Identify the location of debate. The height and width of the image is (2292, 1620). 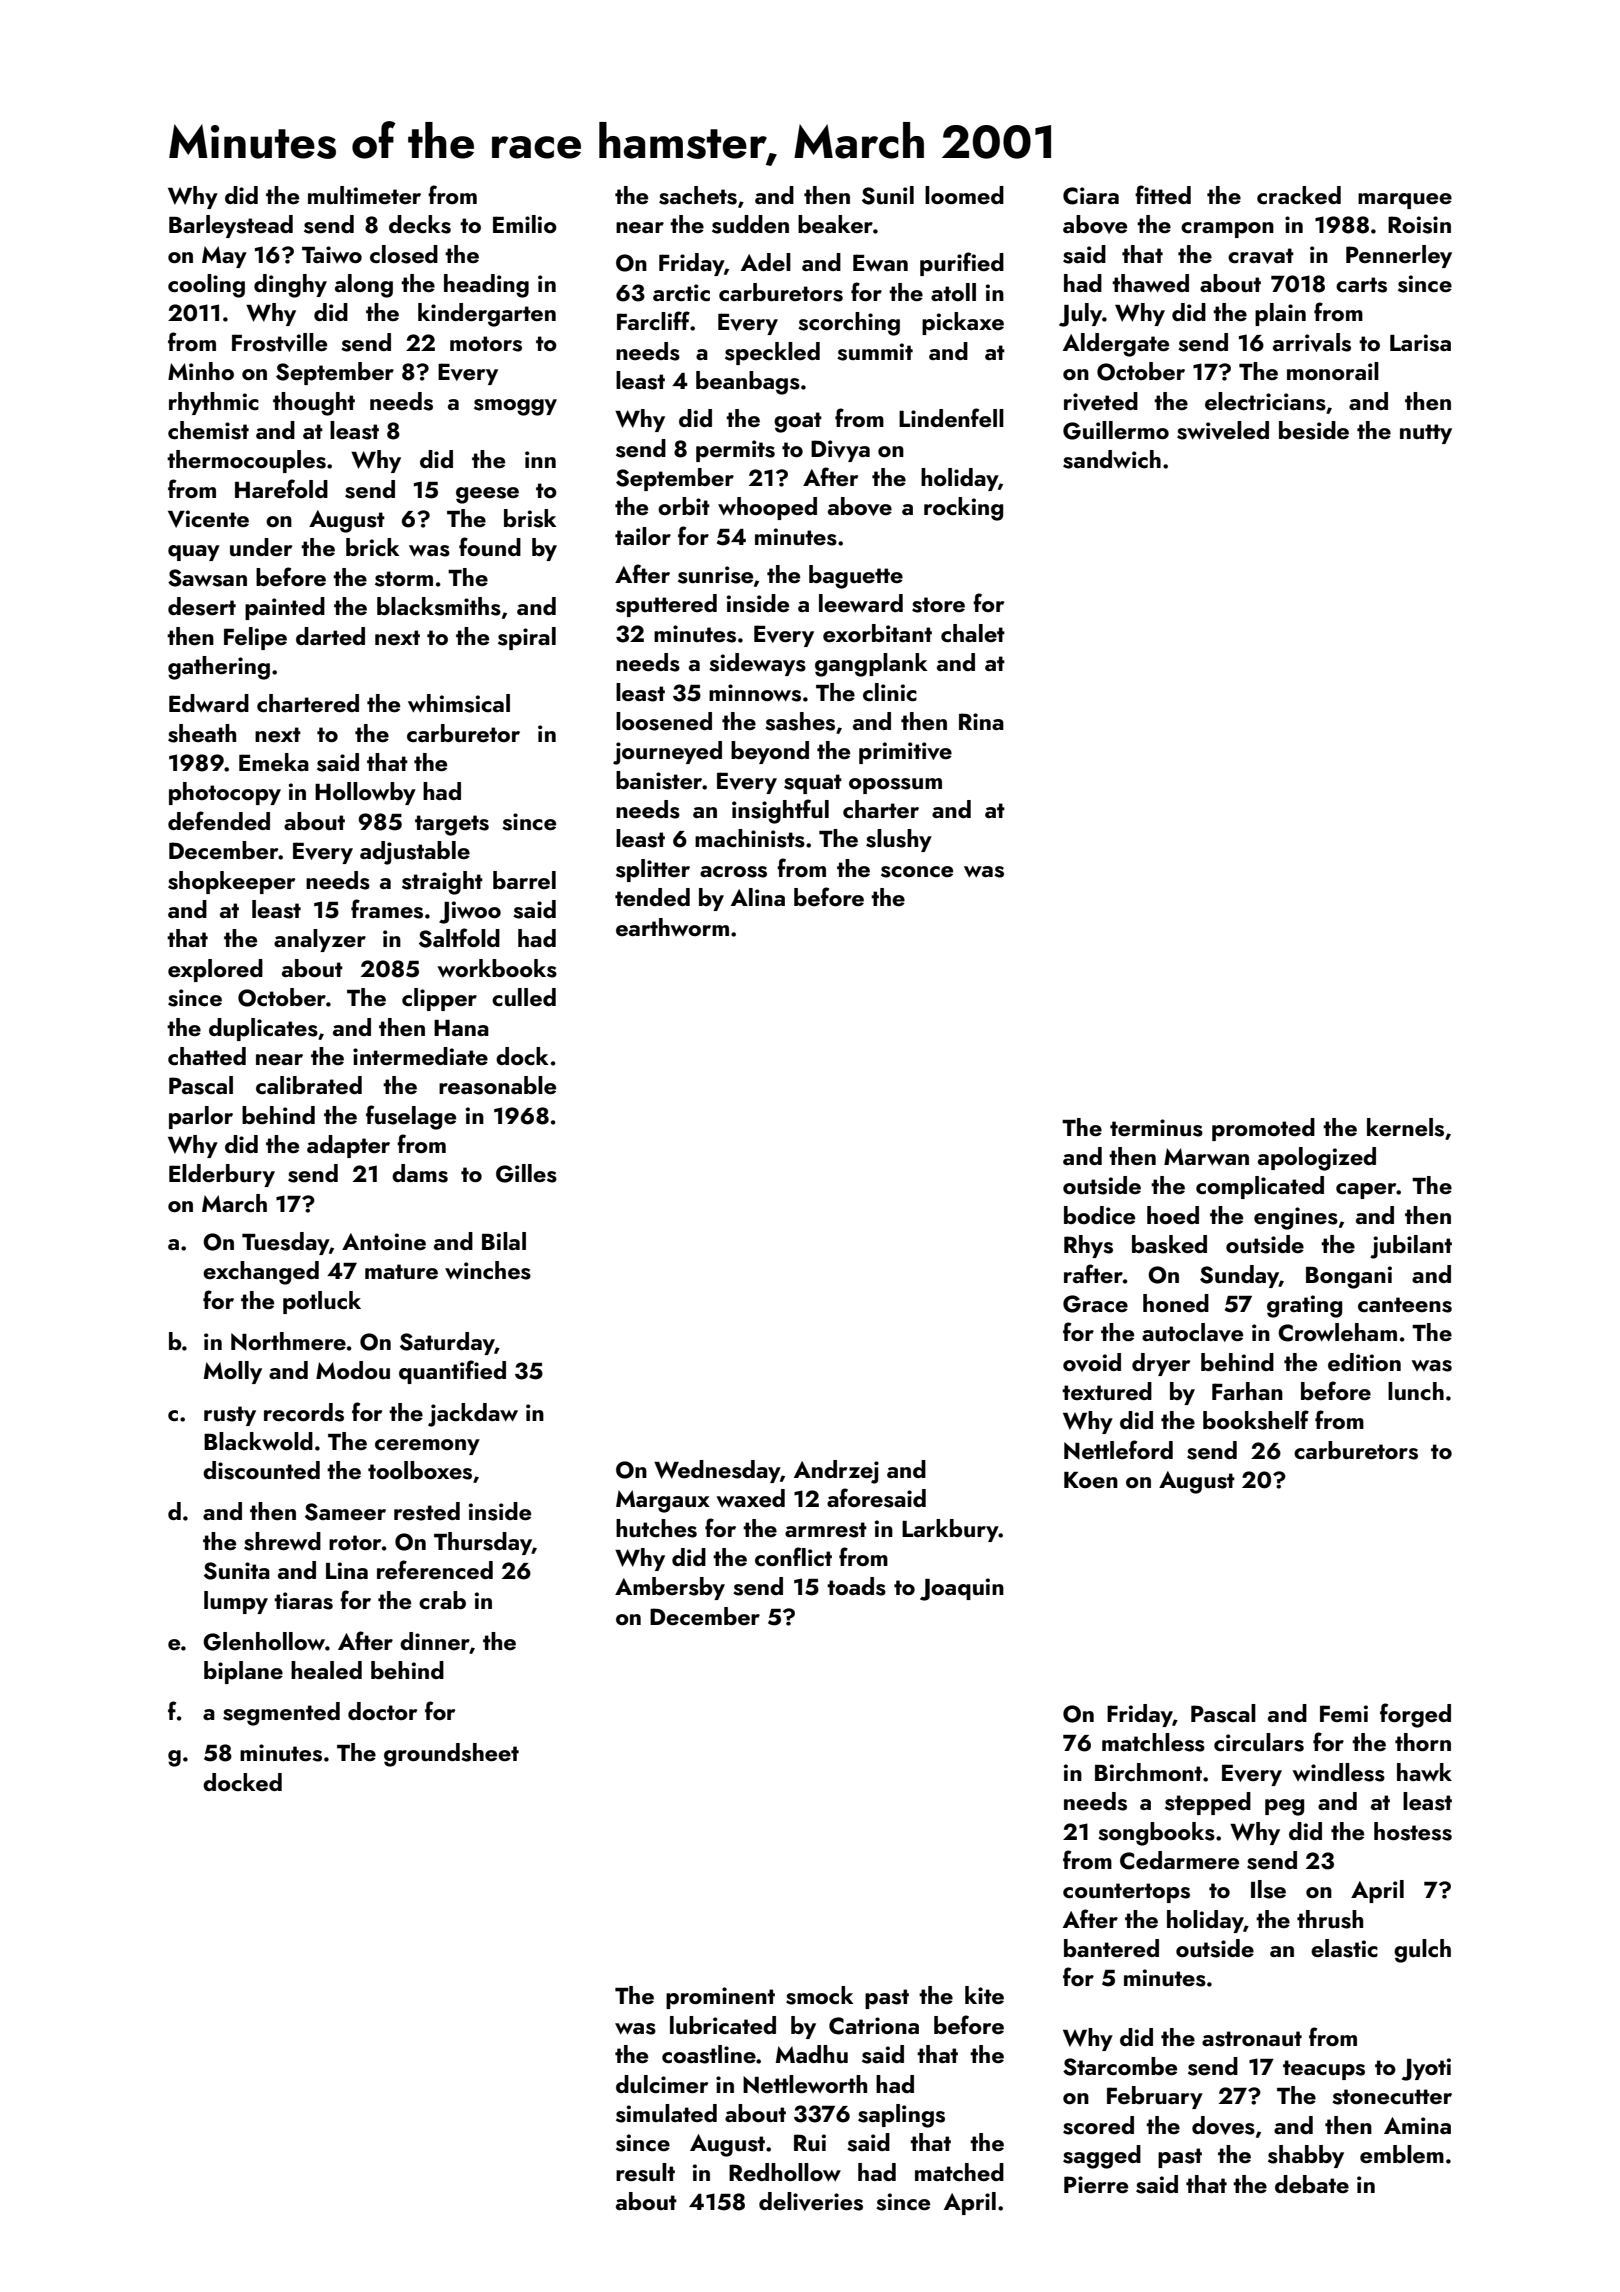
(1312, 2184).
